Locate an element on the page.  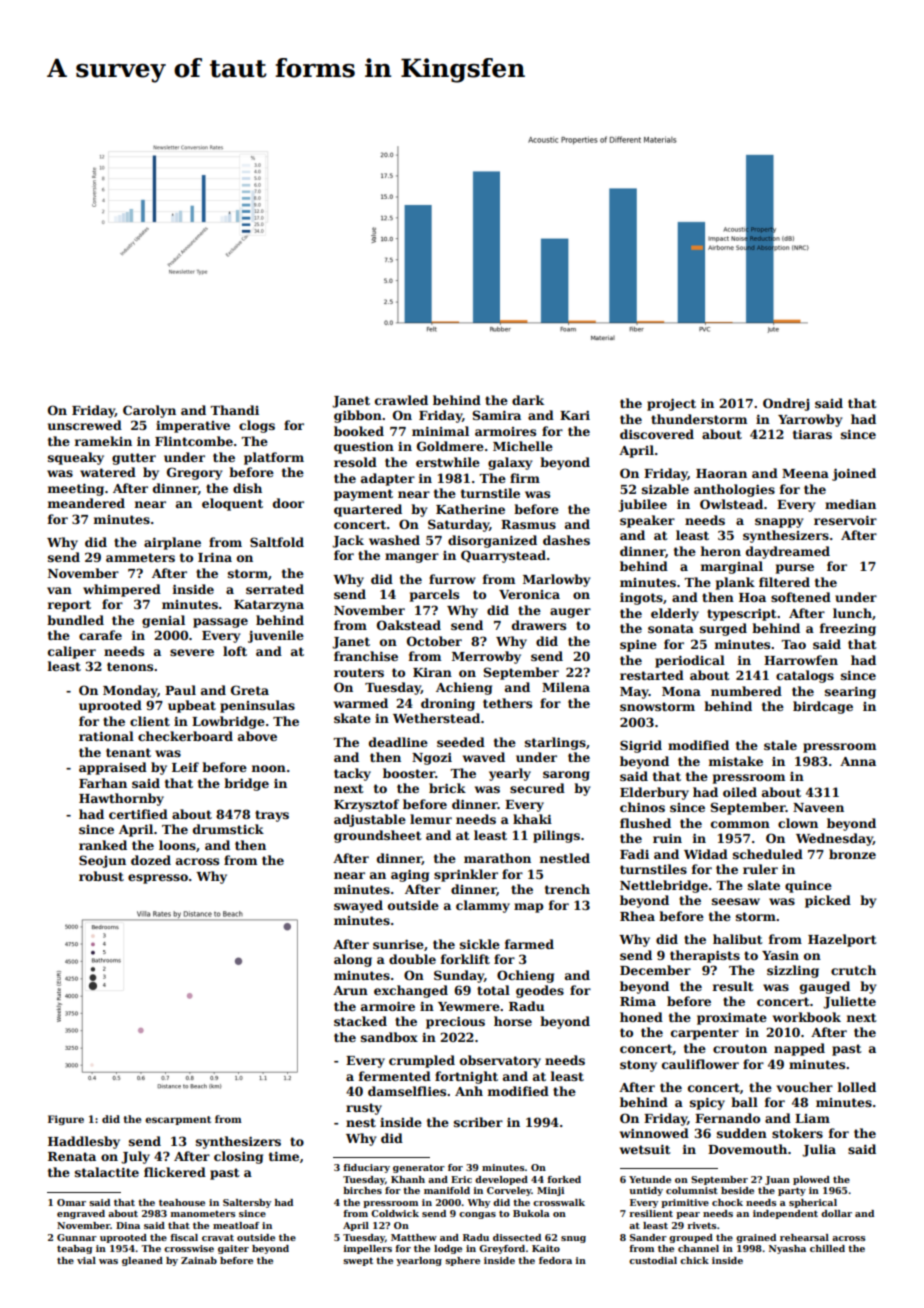
appraised is located at coordinates (113, 768).
